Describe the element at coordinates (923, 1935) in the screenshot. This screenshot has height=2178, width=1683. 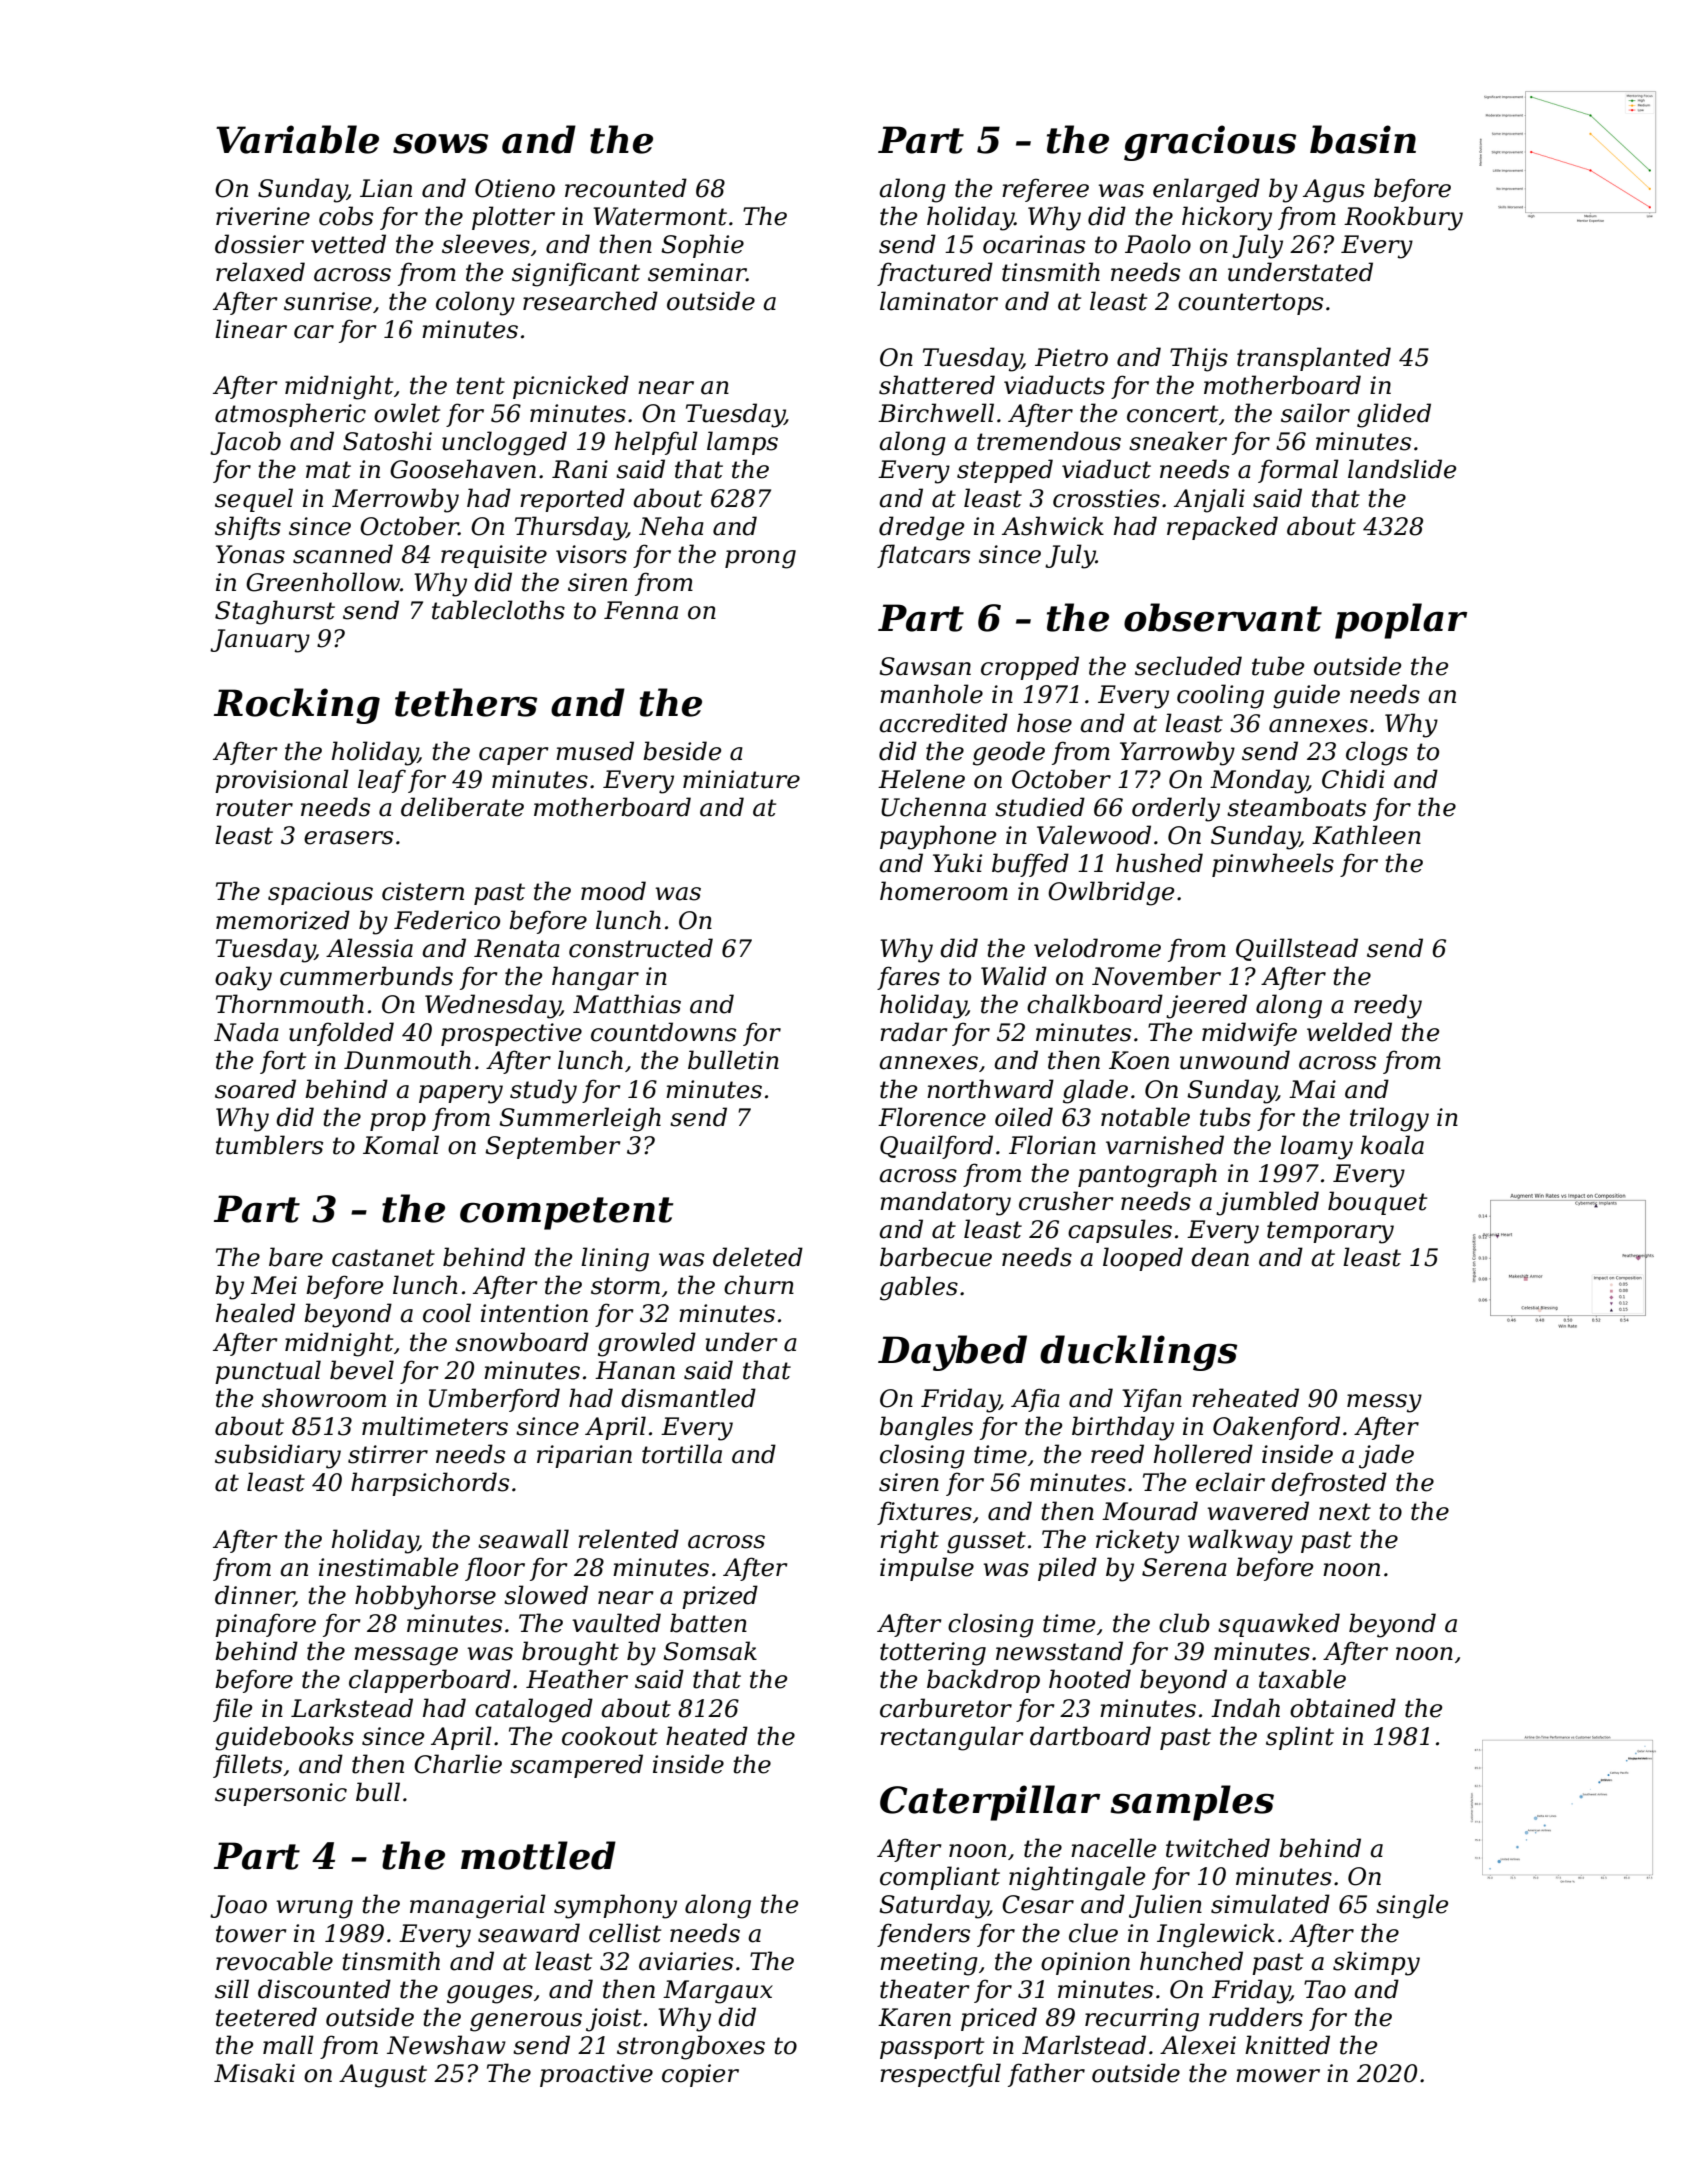
I see `fenders` at that location.
